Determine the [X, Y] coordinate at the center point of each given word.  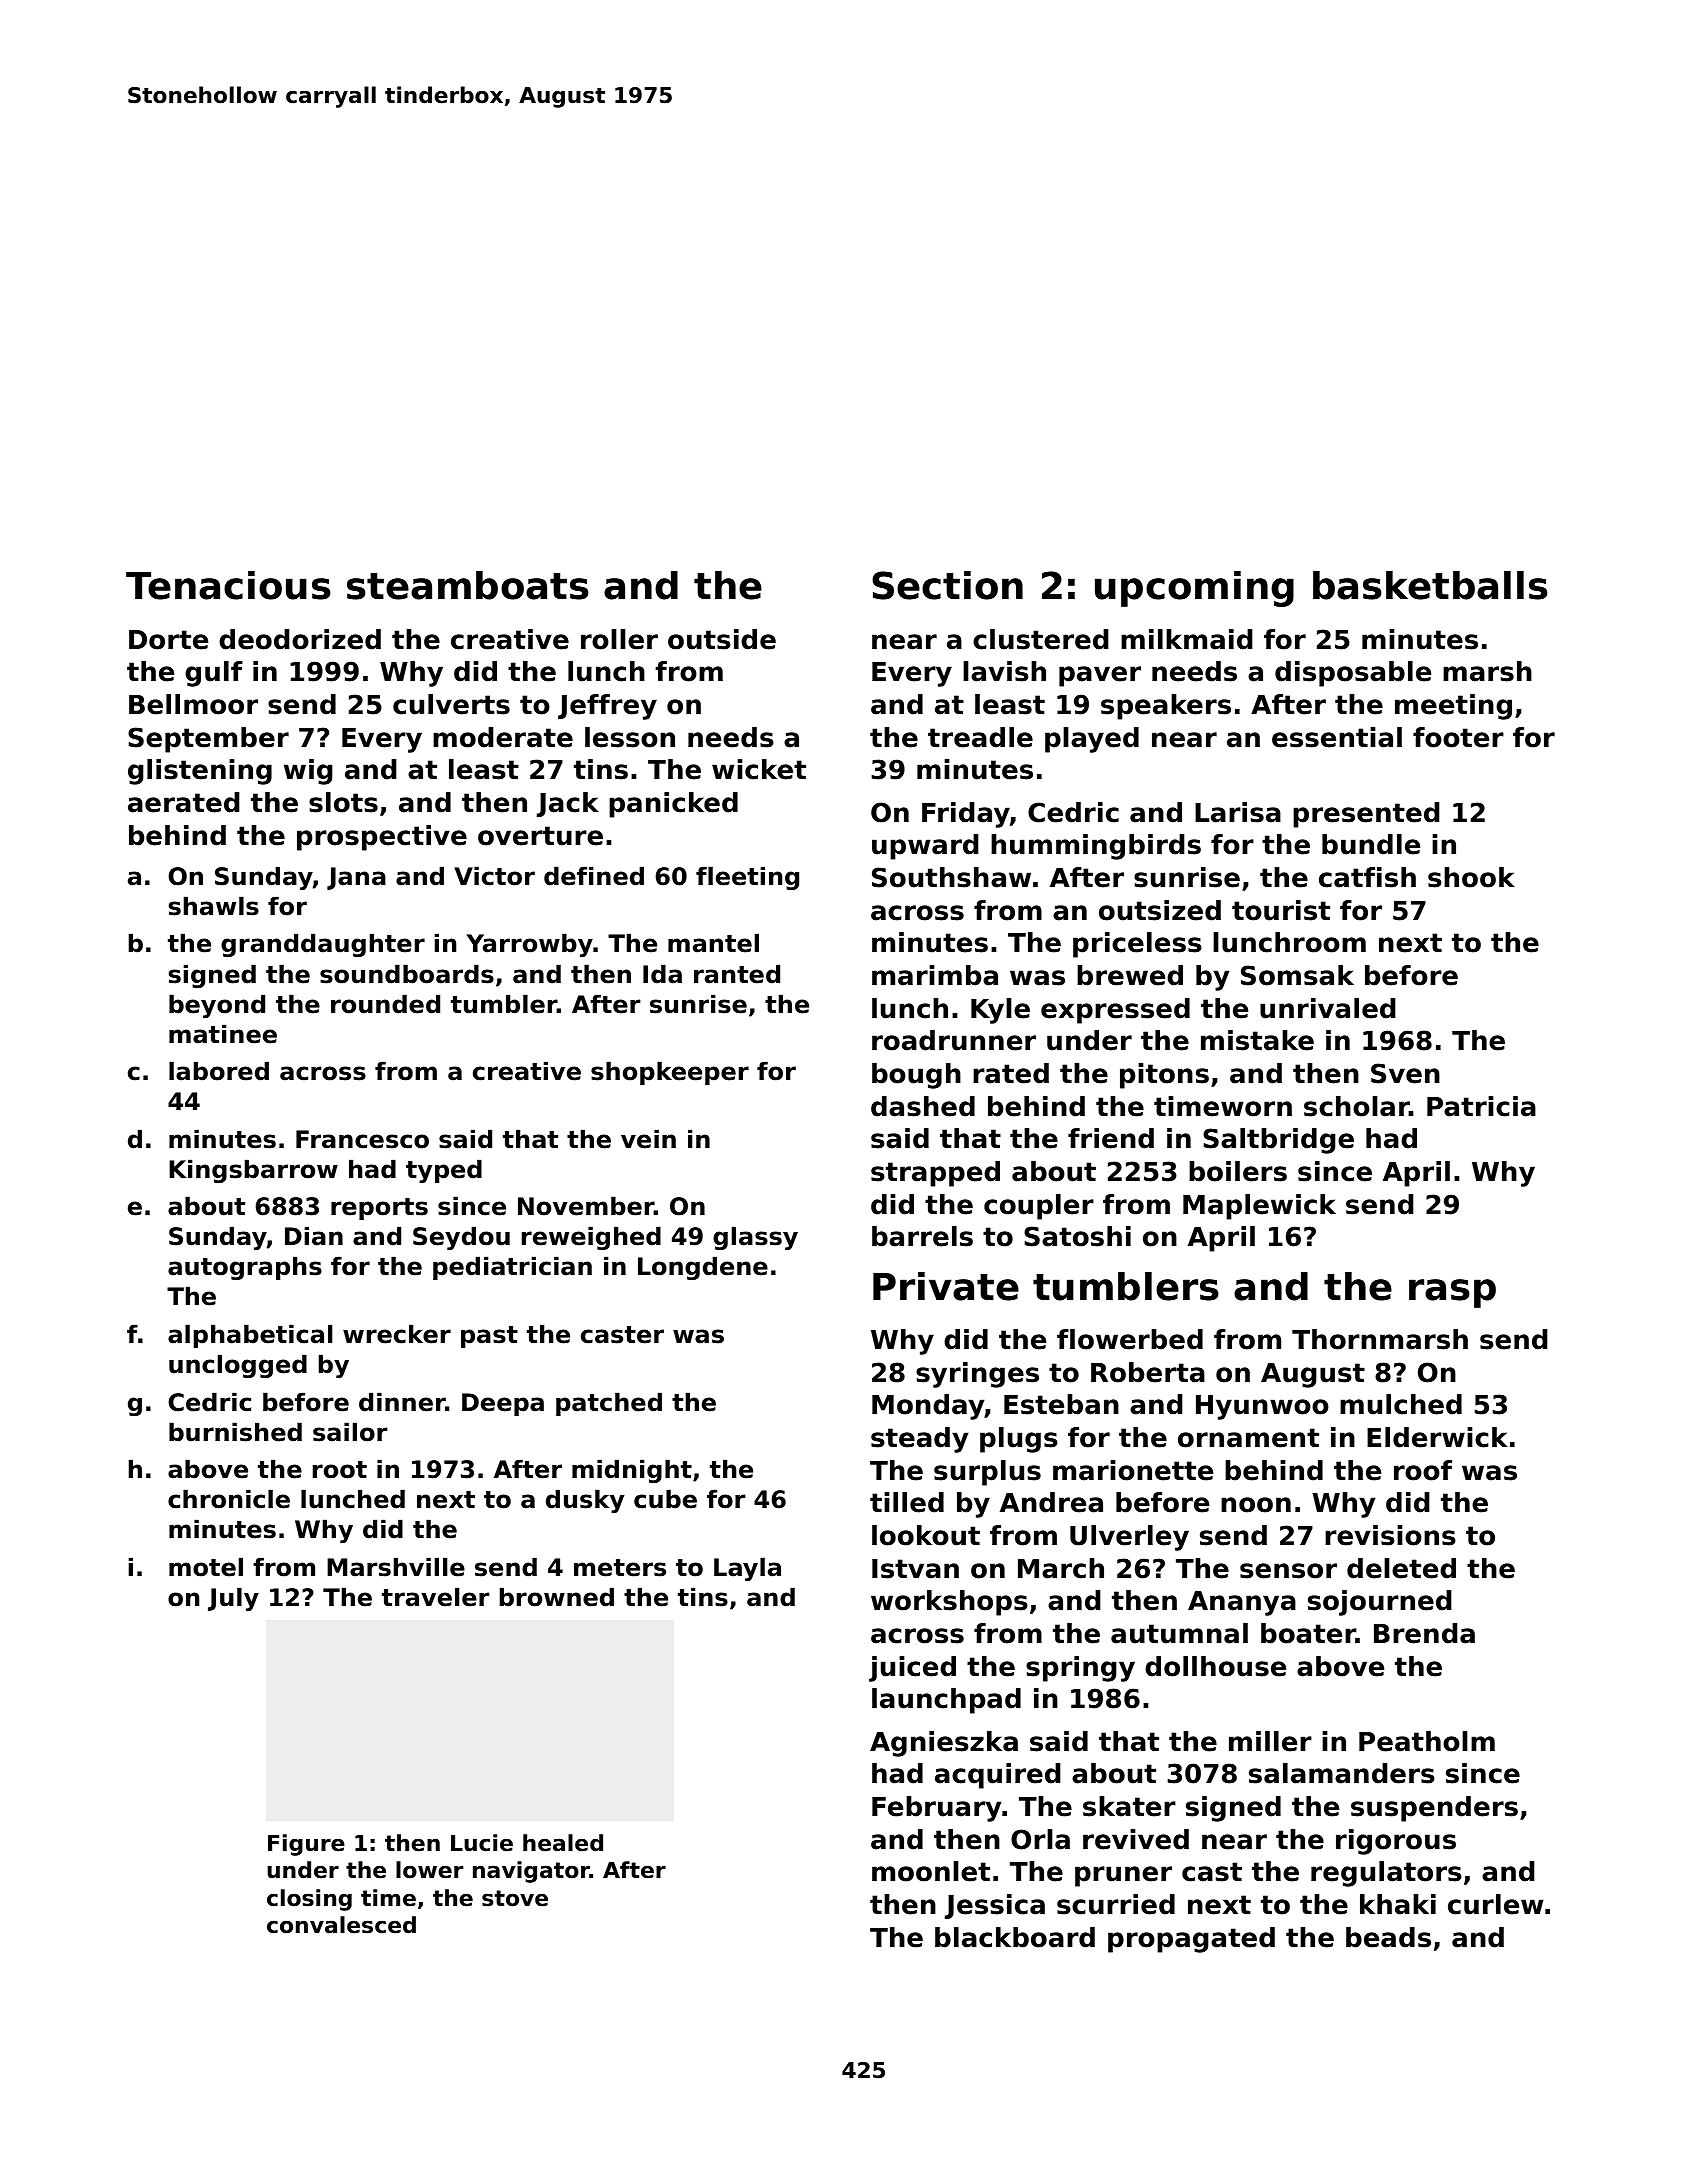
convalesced [341, 1925]
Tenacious [228, 585]
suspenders [1434, 1809]
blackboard [1015, 1937]
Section [947, 585]
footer [1458, 737]
